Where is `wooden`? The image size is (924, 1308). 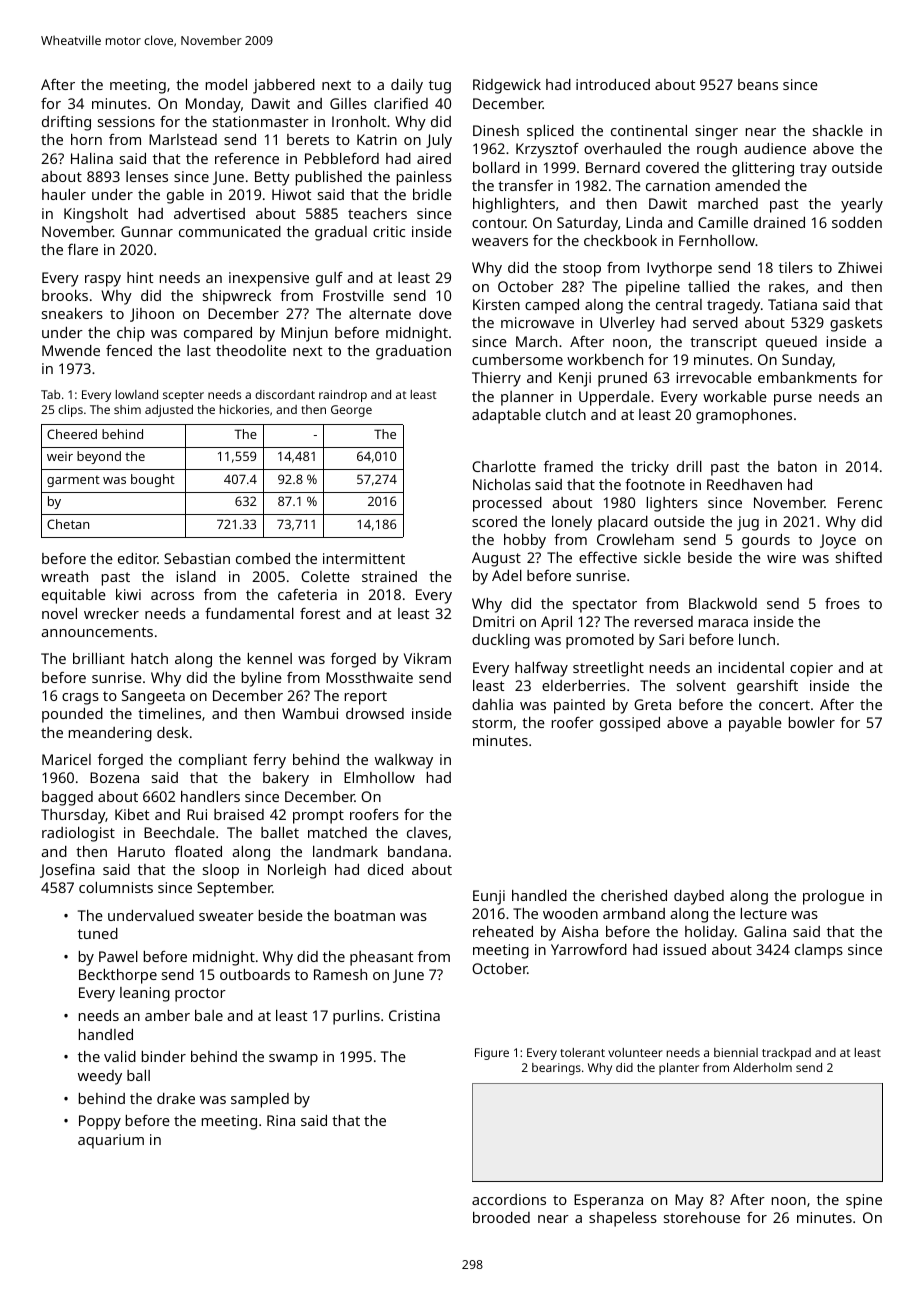
wooden is located at coordinates (570, 913).
